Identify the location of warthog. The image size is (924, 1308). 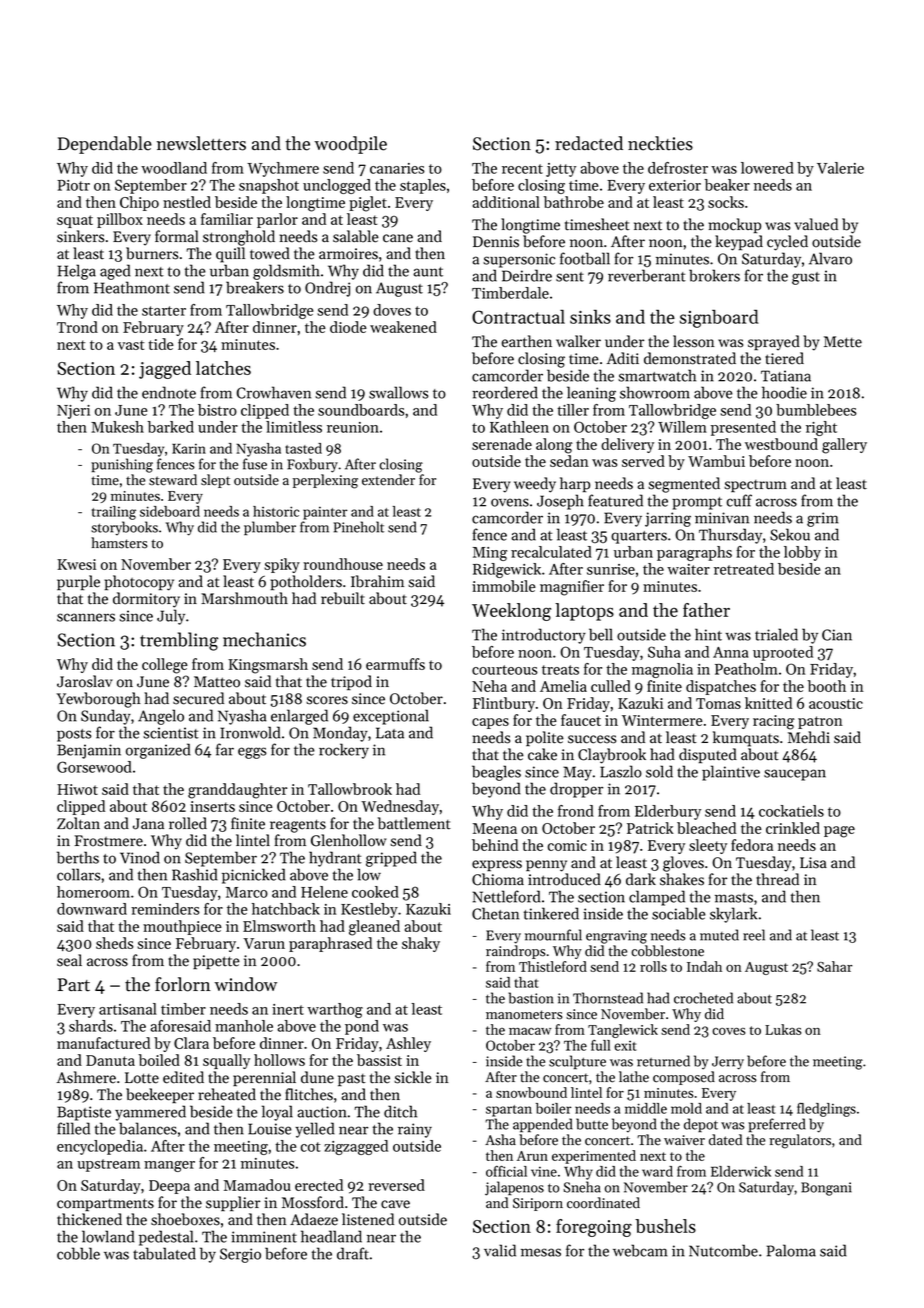
(335, 1010).
